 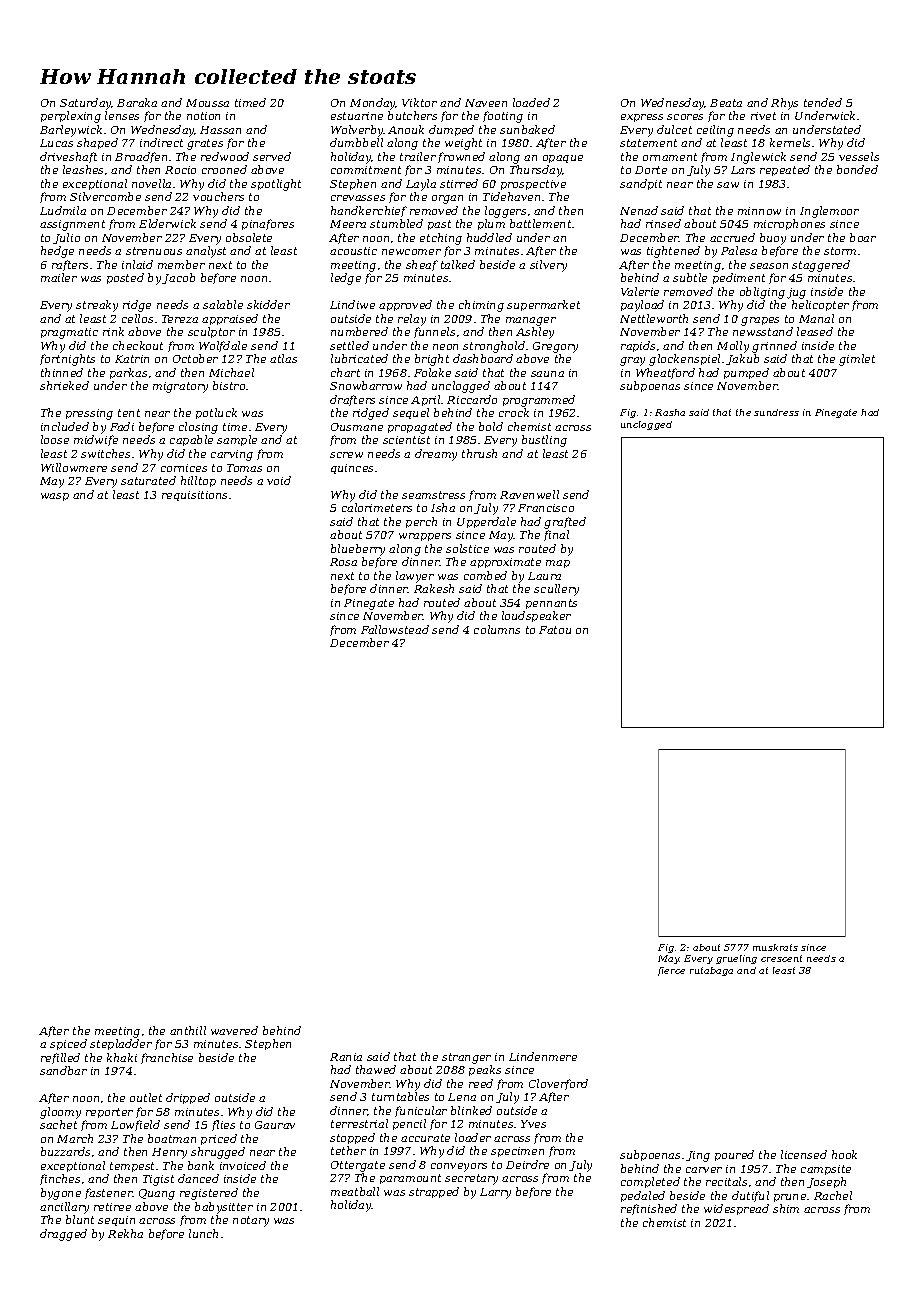 What do you see at coordinates (395, 629) in the screenshot?
I see `Fallowstead` at bounding box center [395, 629].
